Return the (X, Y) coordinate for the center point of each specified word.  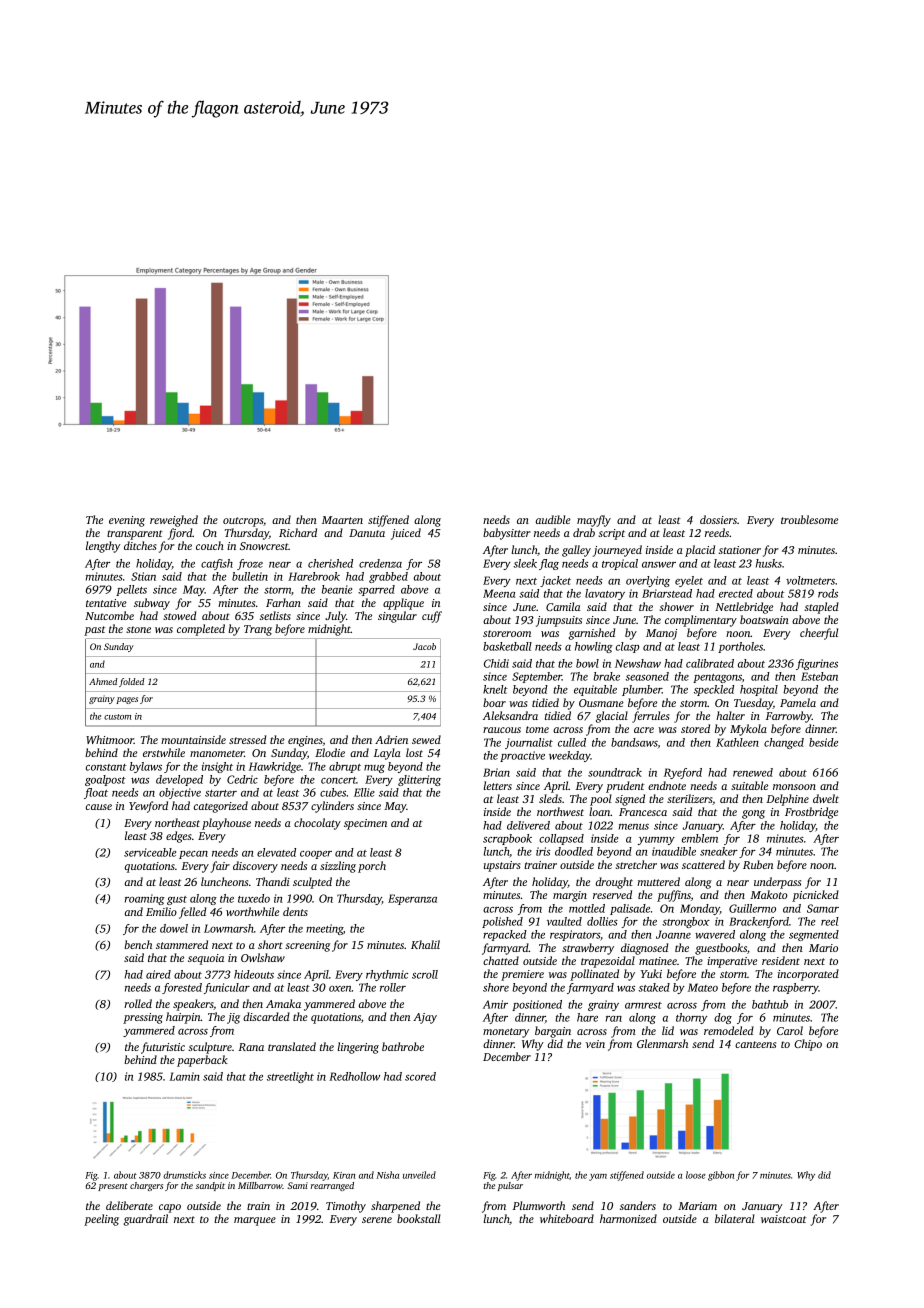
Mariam (697, 1206)
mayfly (594, 521)
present (113, 1187)
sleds (550, 798)
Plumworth (539, 1205)
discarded (266, 1016)
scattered (703, 864)
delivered (528, 825)
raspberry (796, 988)
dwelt (826, 798)
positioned (537, 1005)
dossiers (718, 519)
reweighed (174, 521)
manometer (217, 753)
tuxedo (254, 898)
